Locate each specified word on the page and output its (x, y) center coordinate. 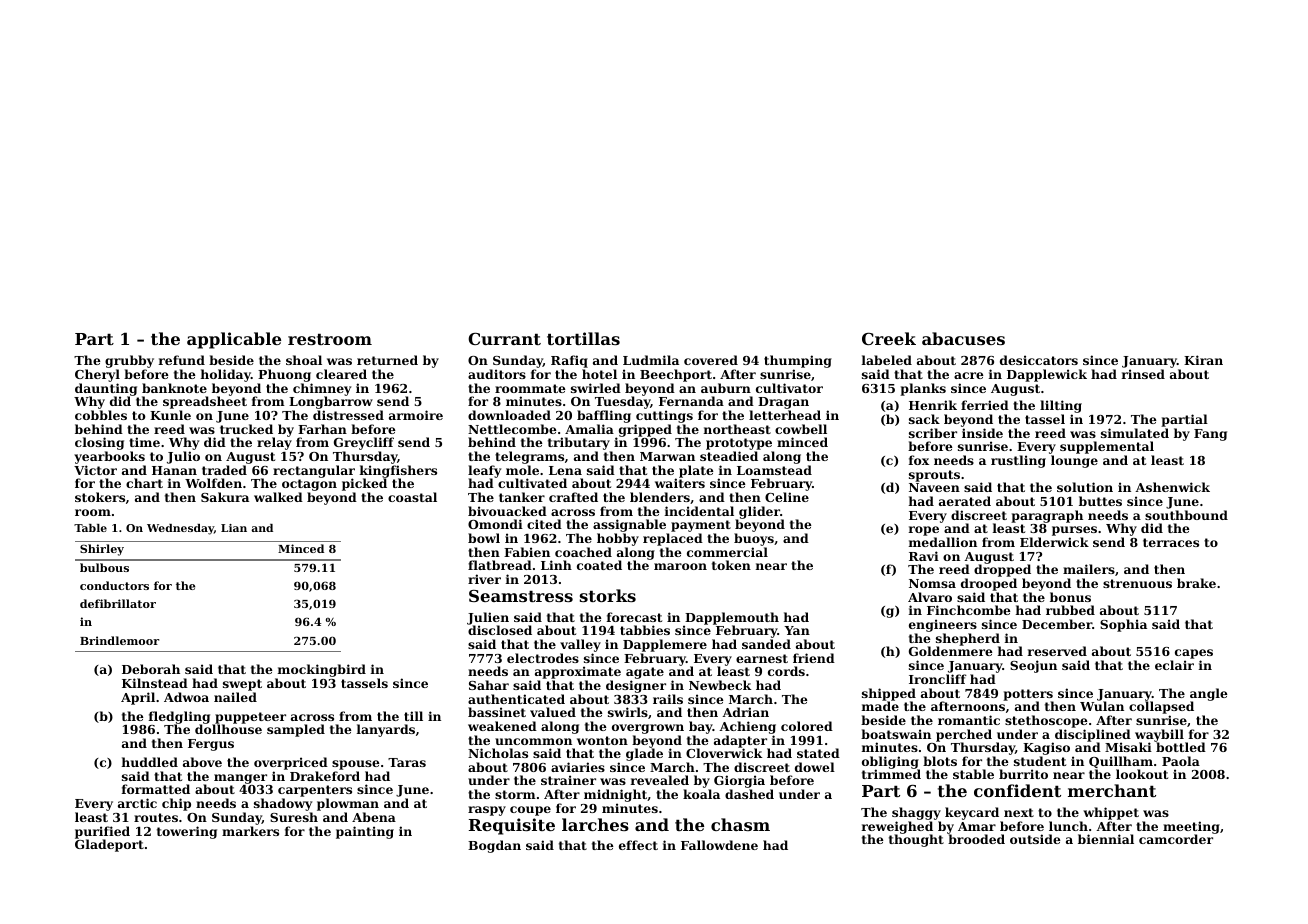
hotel (599, 374)
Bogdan (494, 846)
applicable (234, 340)
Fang (1210, 435)
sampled (296, 730)
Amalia (589, 429)
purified (102, 833)
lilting (1061, 406)
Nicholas (498, 753)
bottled (1181, 747)
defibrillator (118, 603)
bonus (1070, 597)
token (731, 565)
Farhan (322, 429)
